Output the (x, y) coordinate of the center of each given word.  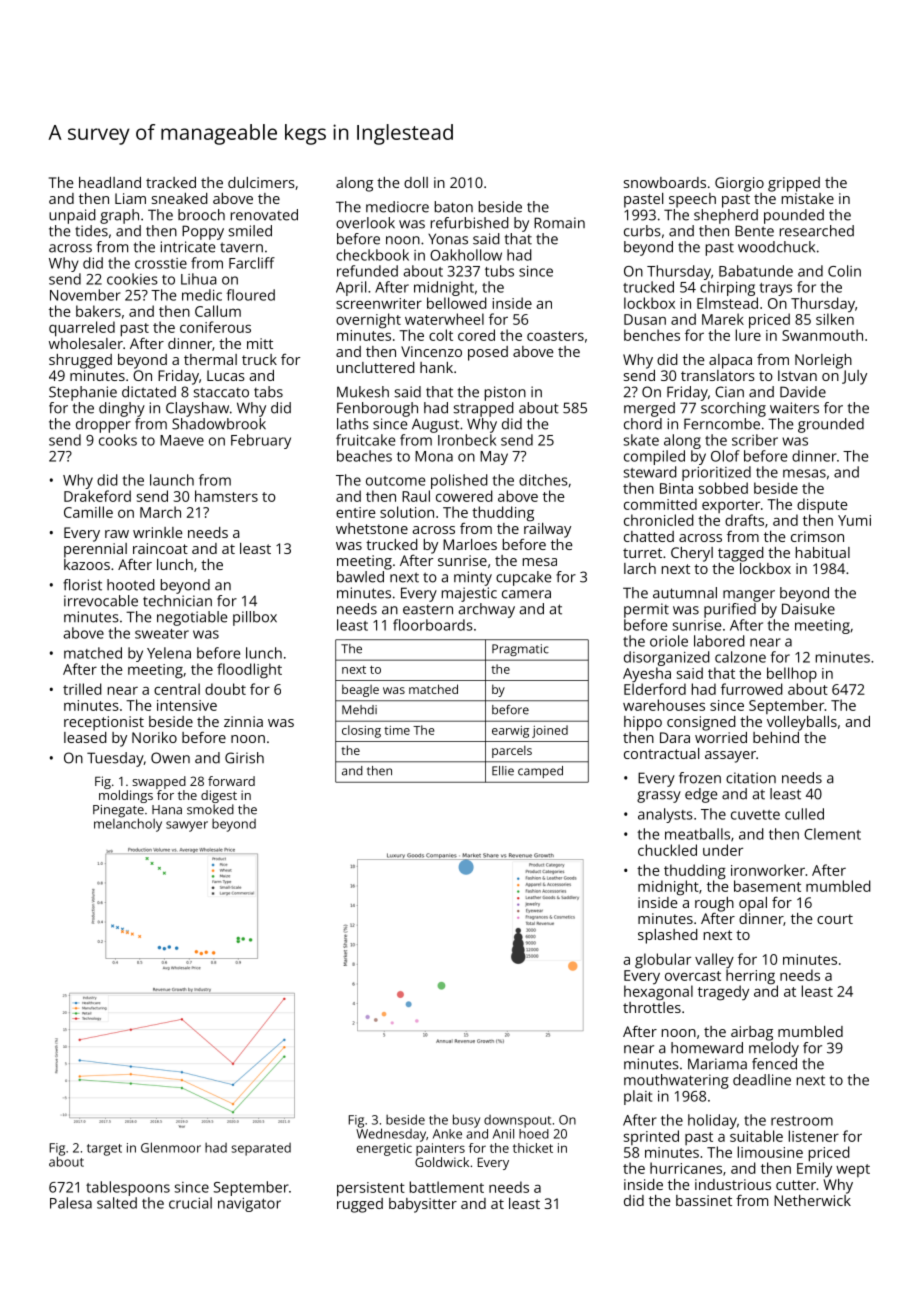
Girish (244, 758)
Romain (559, 223)
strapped (484, 409)
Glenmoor (171, 1147)
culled (804, 814)
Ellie (503, 771)
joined (550, 731)
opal (753, 904)
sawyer (187, 826)
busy (466, 1121)
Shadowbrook (219, 424)
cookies (132, 279)
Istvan (797, 375)
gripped (794, 184)
